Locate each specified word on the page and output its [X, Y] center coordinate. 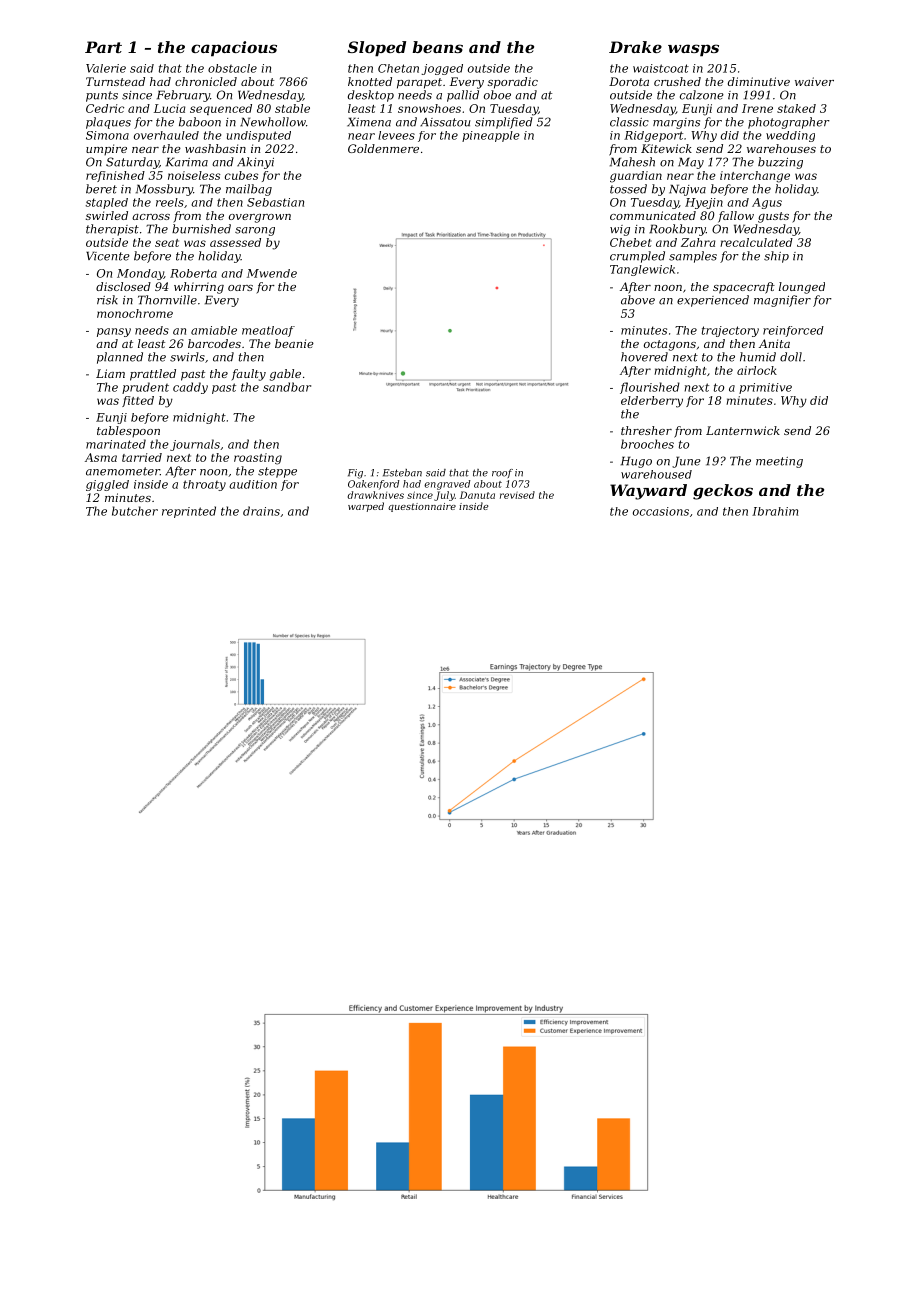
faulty [248, 375]
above [638, 300]
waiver [814, 81]
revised [517, 495]
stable [292, 108]
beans [437, 47]
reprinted [189, 512]
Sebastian [275, 202]
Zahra [698, 242]
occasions [661, 511]
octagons [670, 345]
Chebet [631, 242]
